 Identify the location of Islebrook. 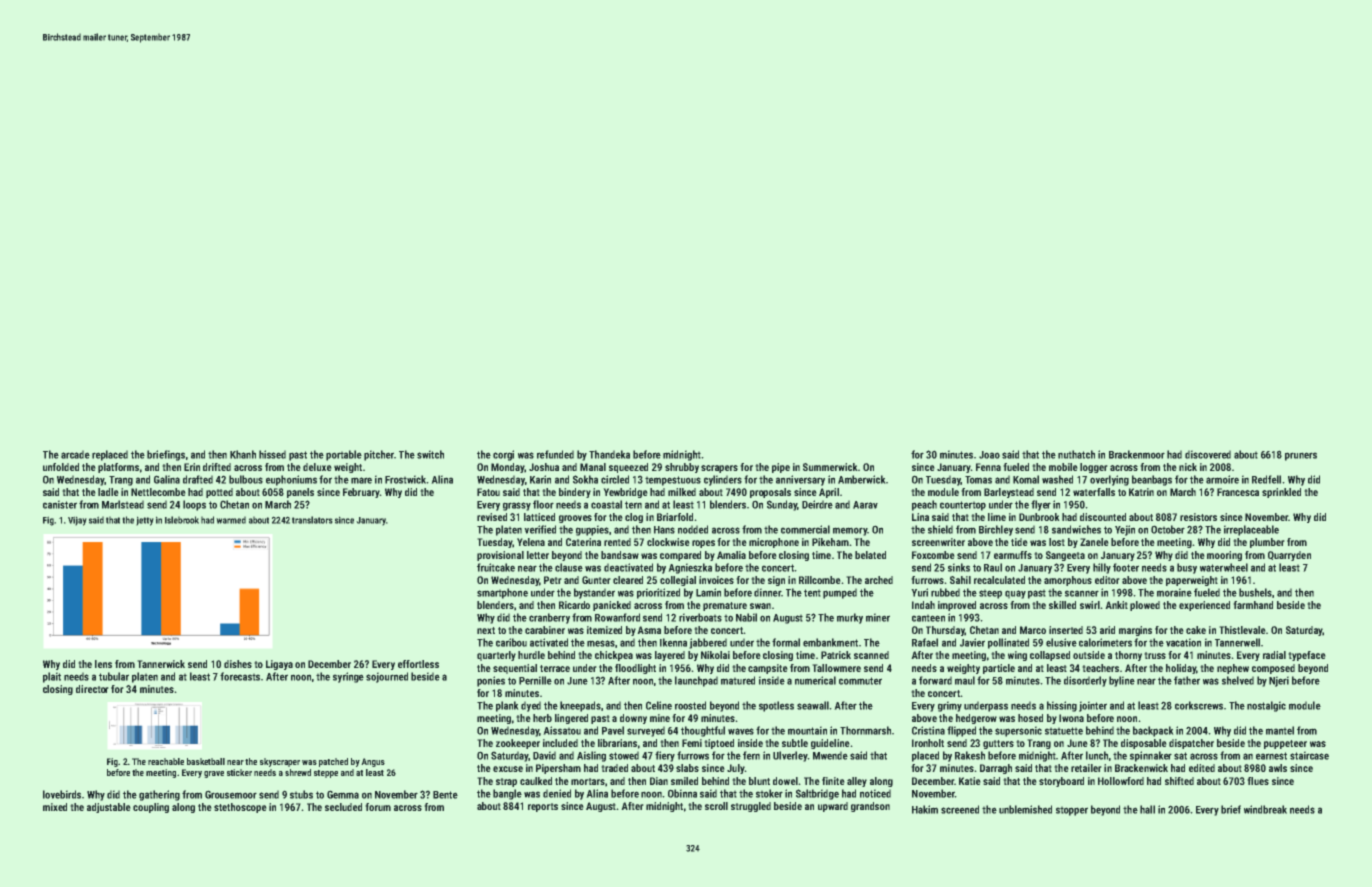
(182, 520).
